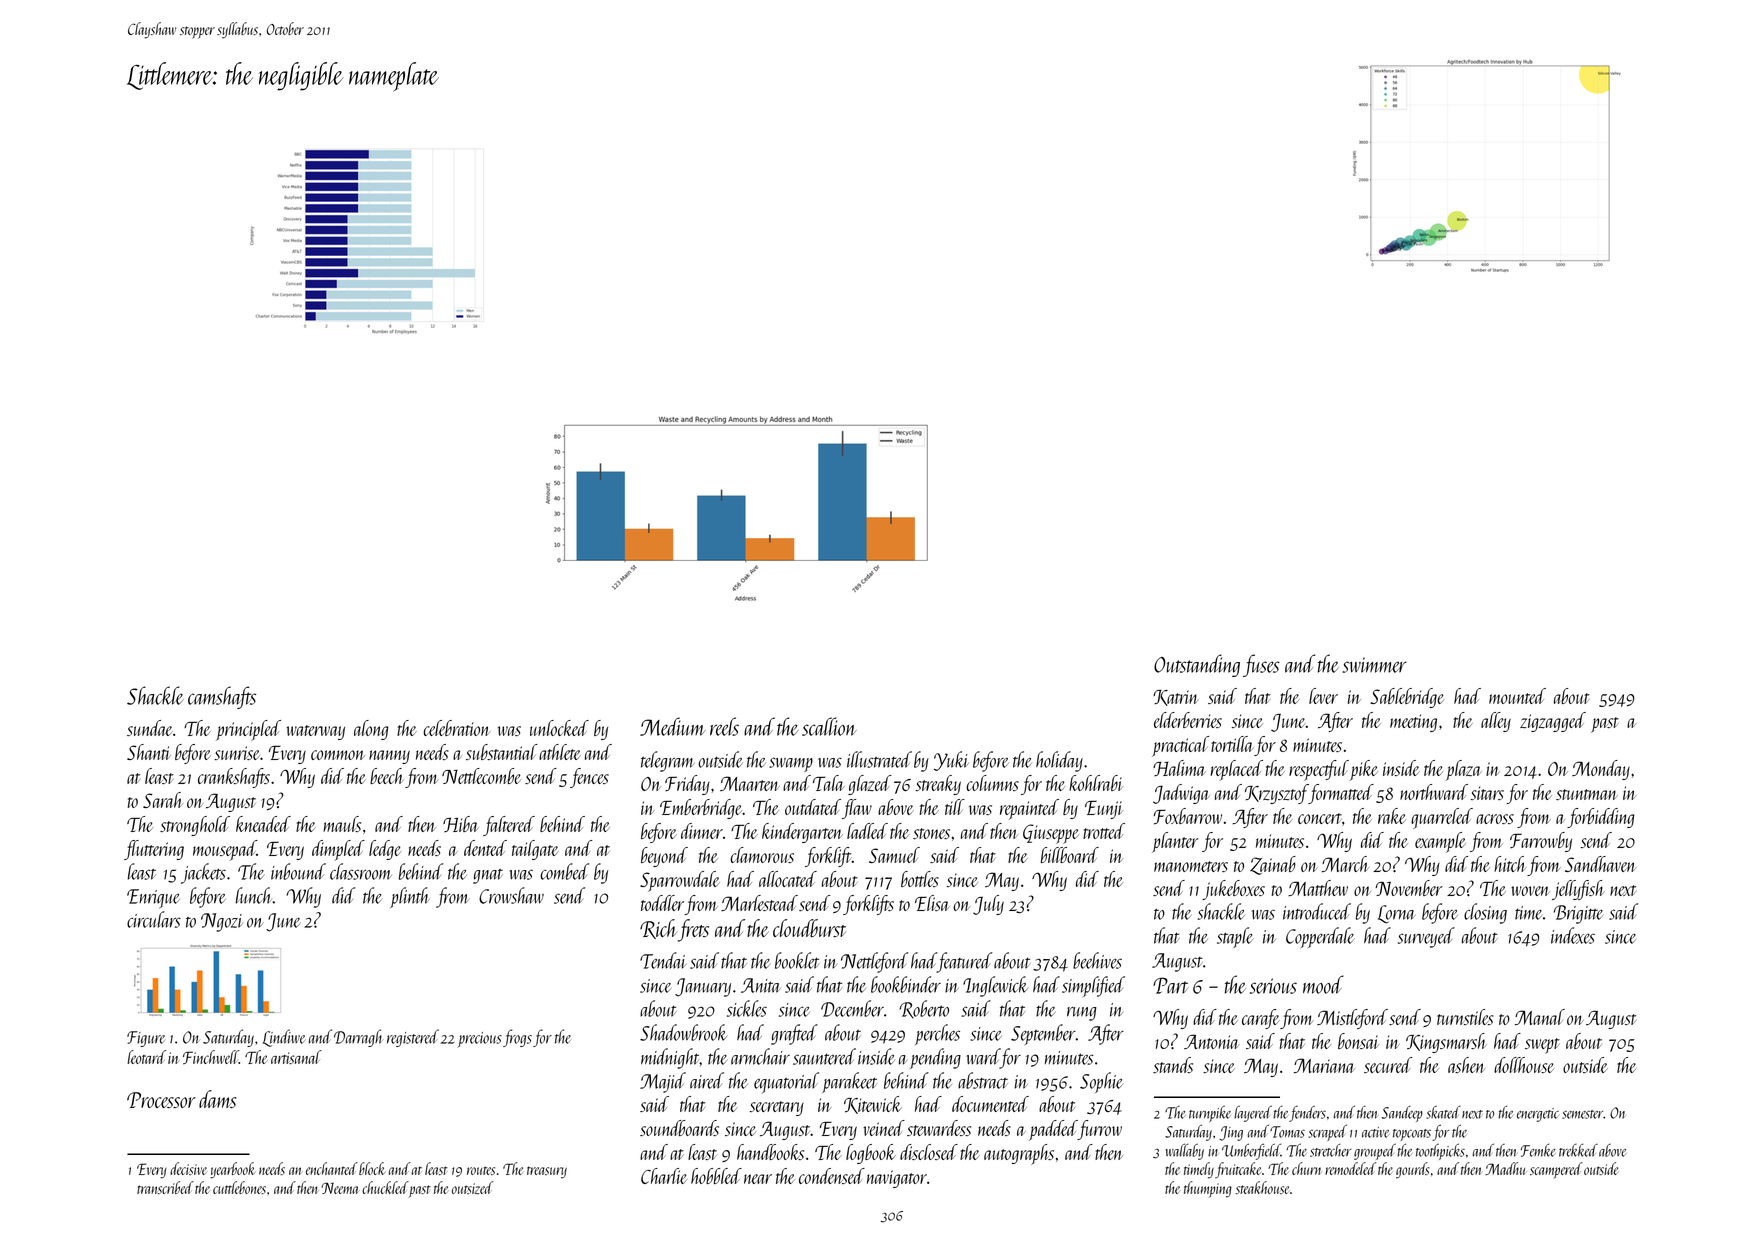 This document has width=1763, height=1247. What do you see at coordinates (222, 697) in the document?
I see `camshafts` at bounding box center [222, 697].
